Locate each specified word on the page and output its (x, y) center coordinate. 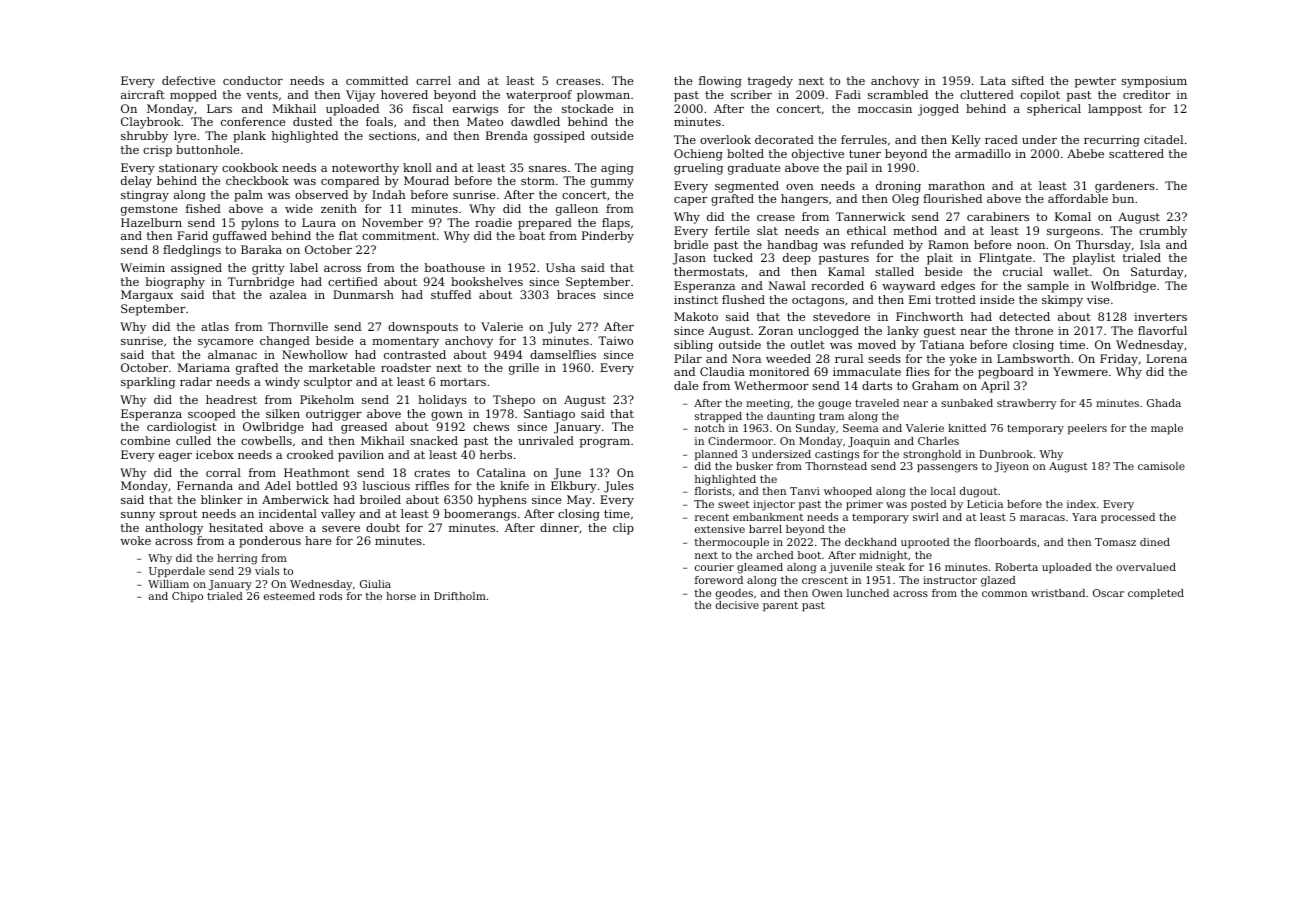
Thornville (298, 326)
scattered (1136, 153)
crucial (1023, 271)
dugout (978, 492)
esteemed (289, 596)
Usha (560, 267)
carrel (433, 80)
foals (379, 121)
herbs (496, 454)
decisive (737, 605)
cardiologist (181, 428)
